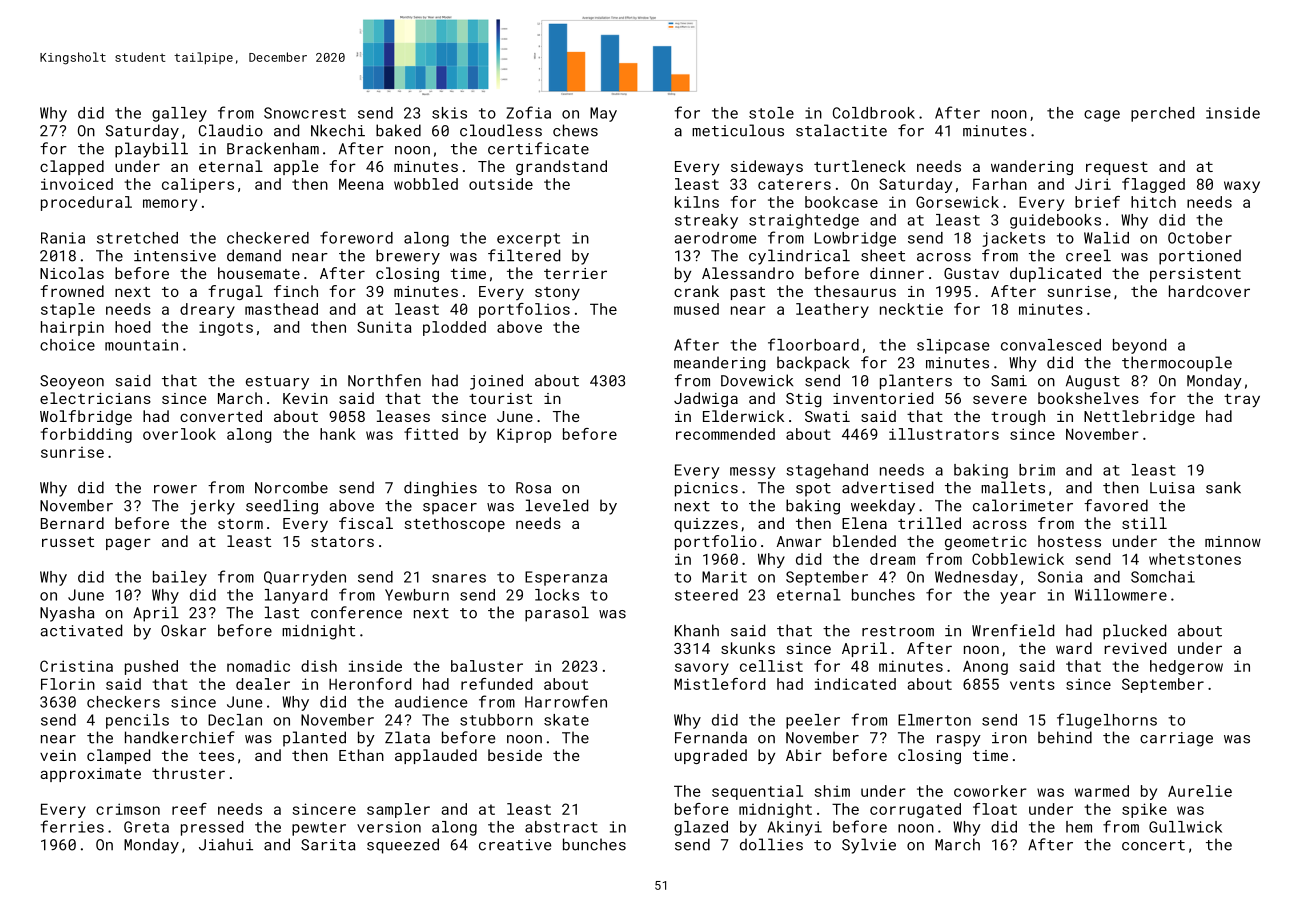  I want to click on concert, so click(1153, 845).
